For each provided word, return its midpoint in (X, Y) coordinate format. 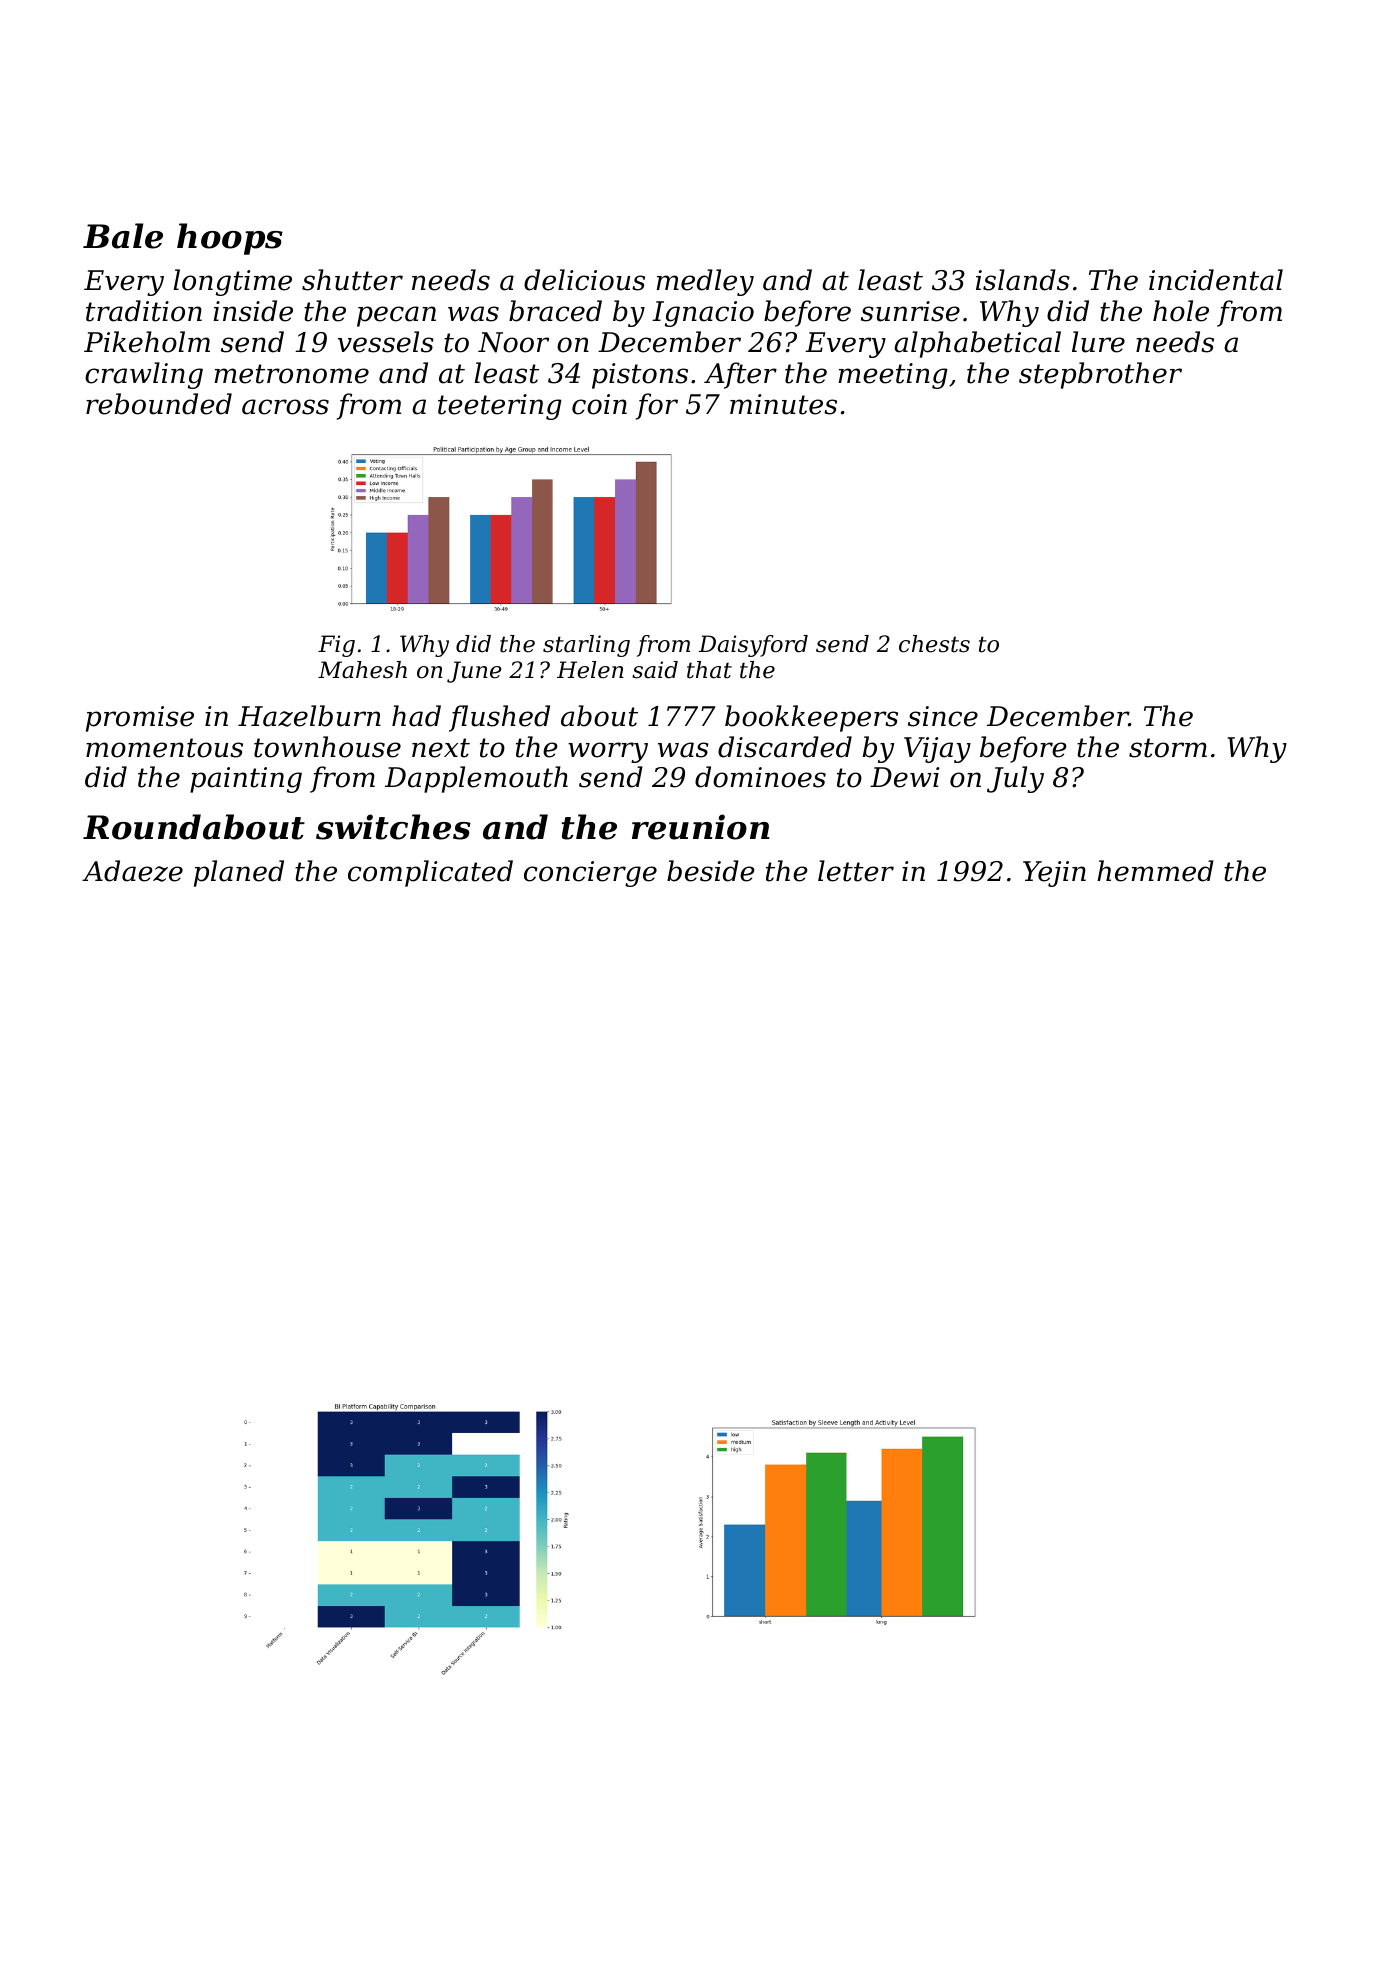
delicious (584, 280)
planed (239, 873)
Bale (123, 236)
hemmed (1155, 871)
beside (711, 871)
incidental (1216, 280)
